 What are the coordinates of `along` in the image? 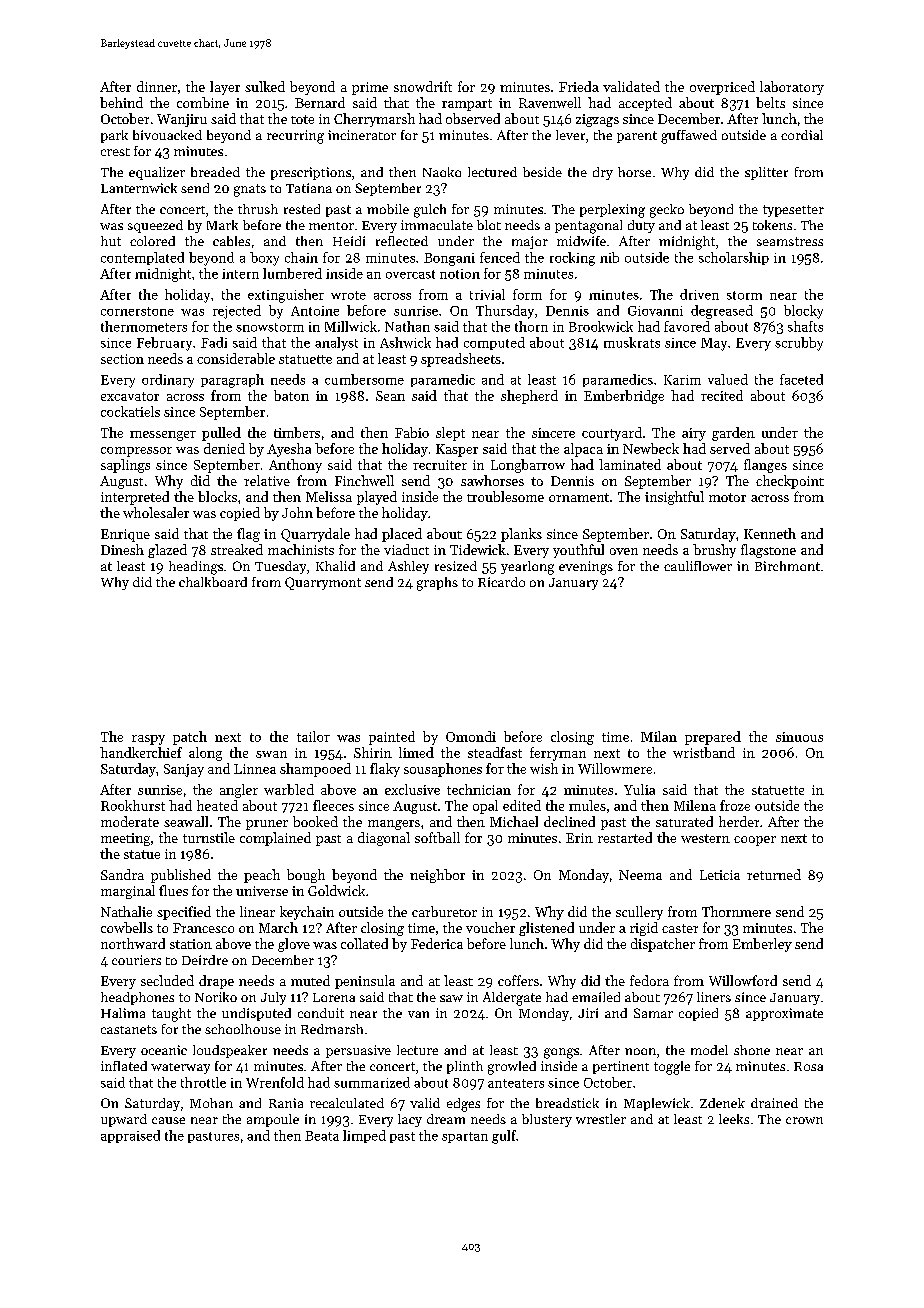 It's located at (205, 754).
